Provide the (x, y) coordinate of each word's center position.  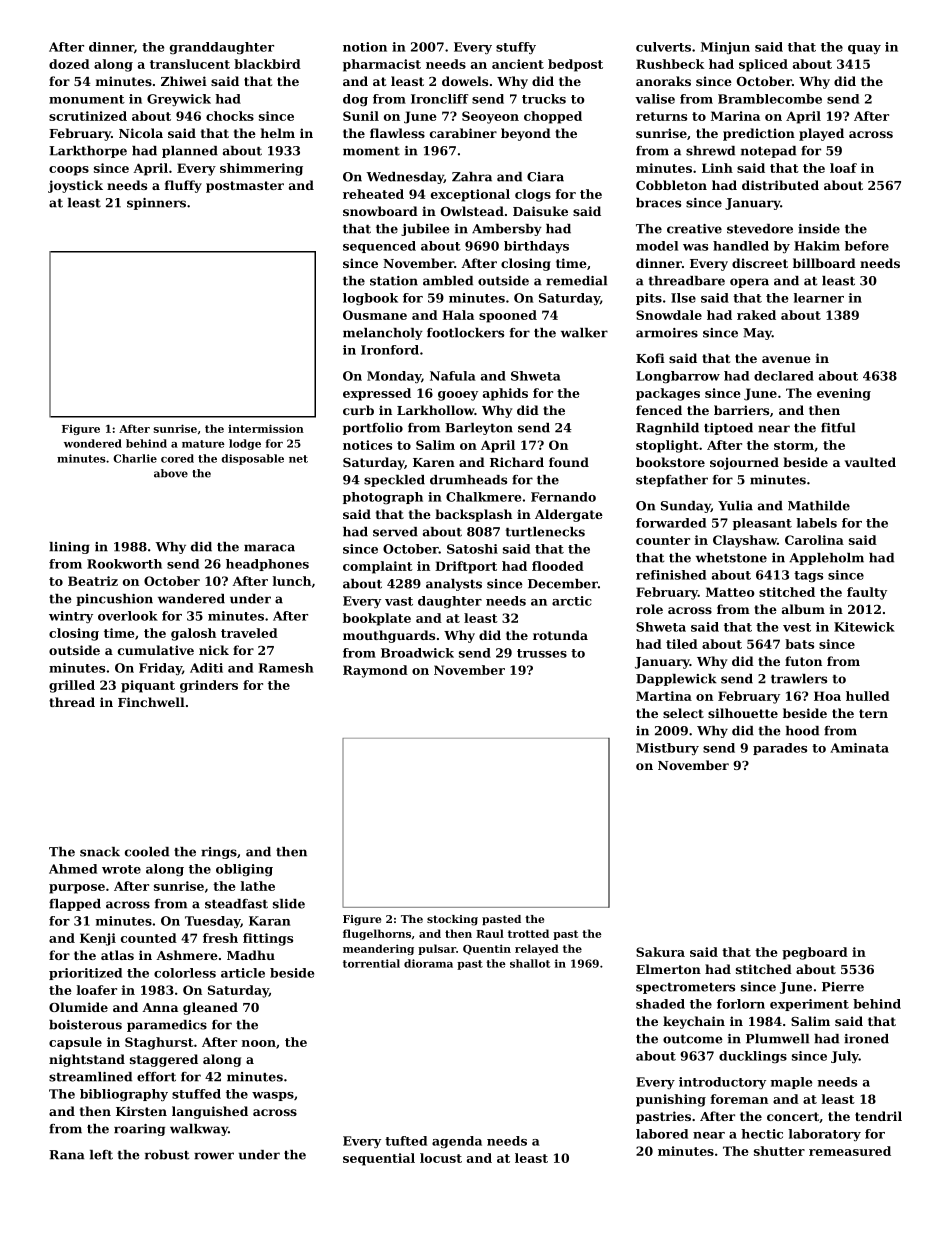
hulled (868, 696)
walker (584, 333)
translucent (190, 64)
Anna (160, 1007)
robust (167, 1155)
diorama (428, 963)
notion (365, 47)
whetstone (731, 558)
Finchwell (151, 702)
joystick (75, 186)
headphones (267, 565)
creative (694, 229)
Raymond (375, 671)
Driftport (466, 567)
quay (864, 49)
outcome (693, 1039)
